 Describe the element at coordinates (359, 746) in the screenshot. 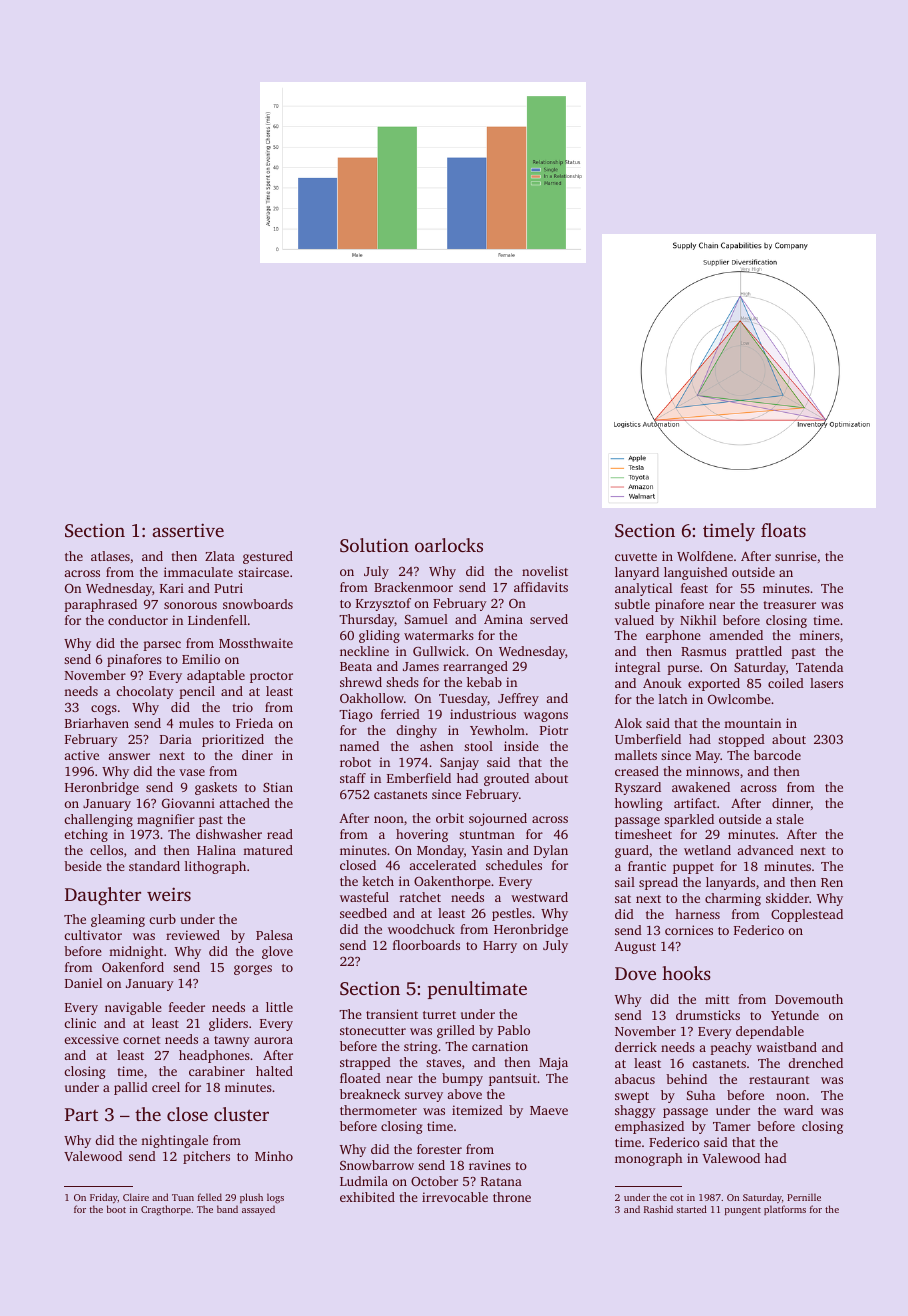

I see `named` at that location.
